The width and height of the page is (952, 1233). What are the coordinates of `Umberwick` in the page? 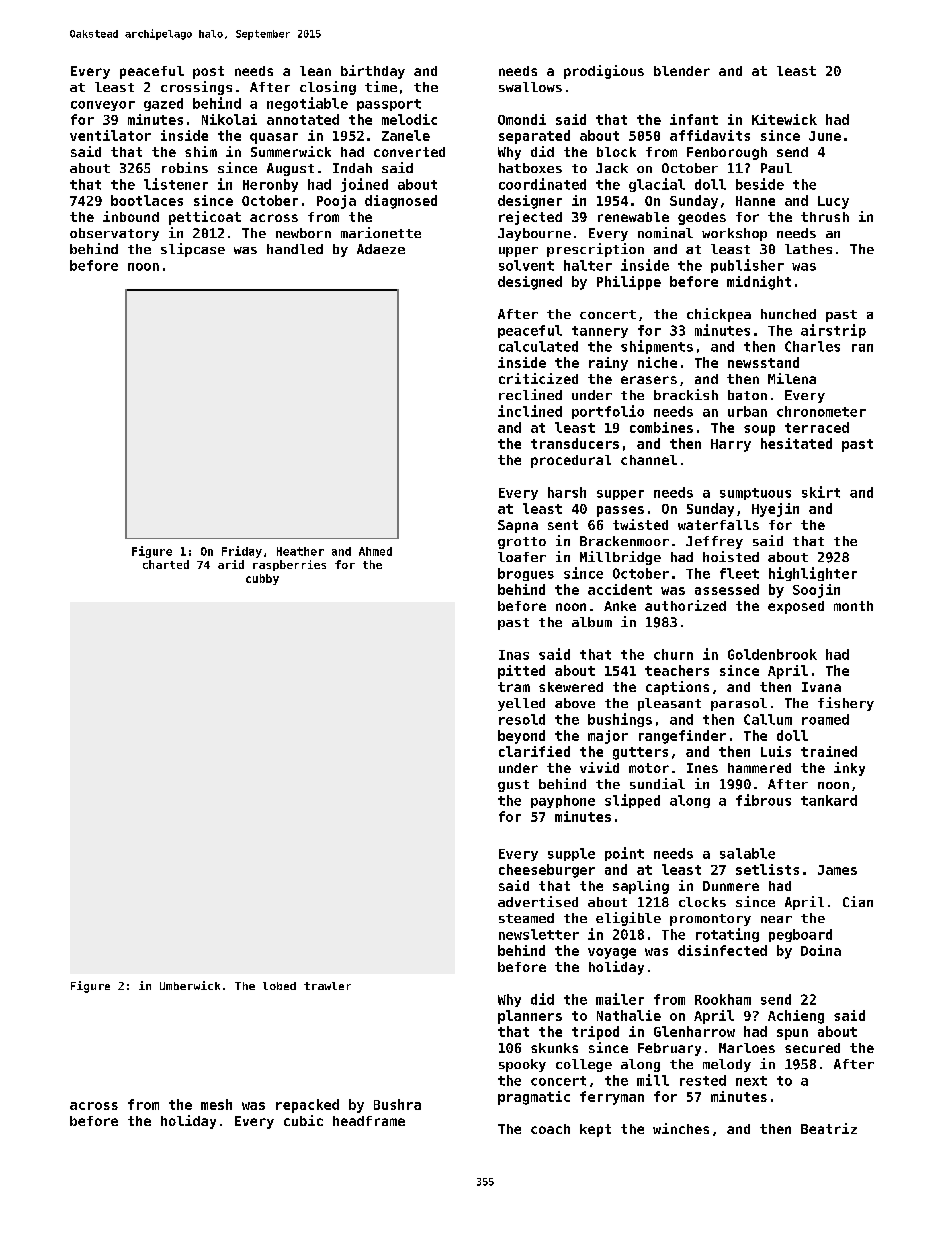 It's located at (190, 985).
